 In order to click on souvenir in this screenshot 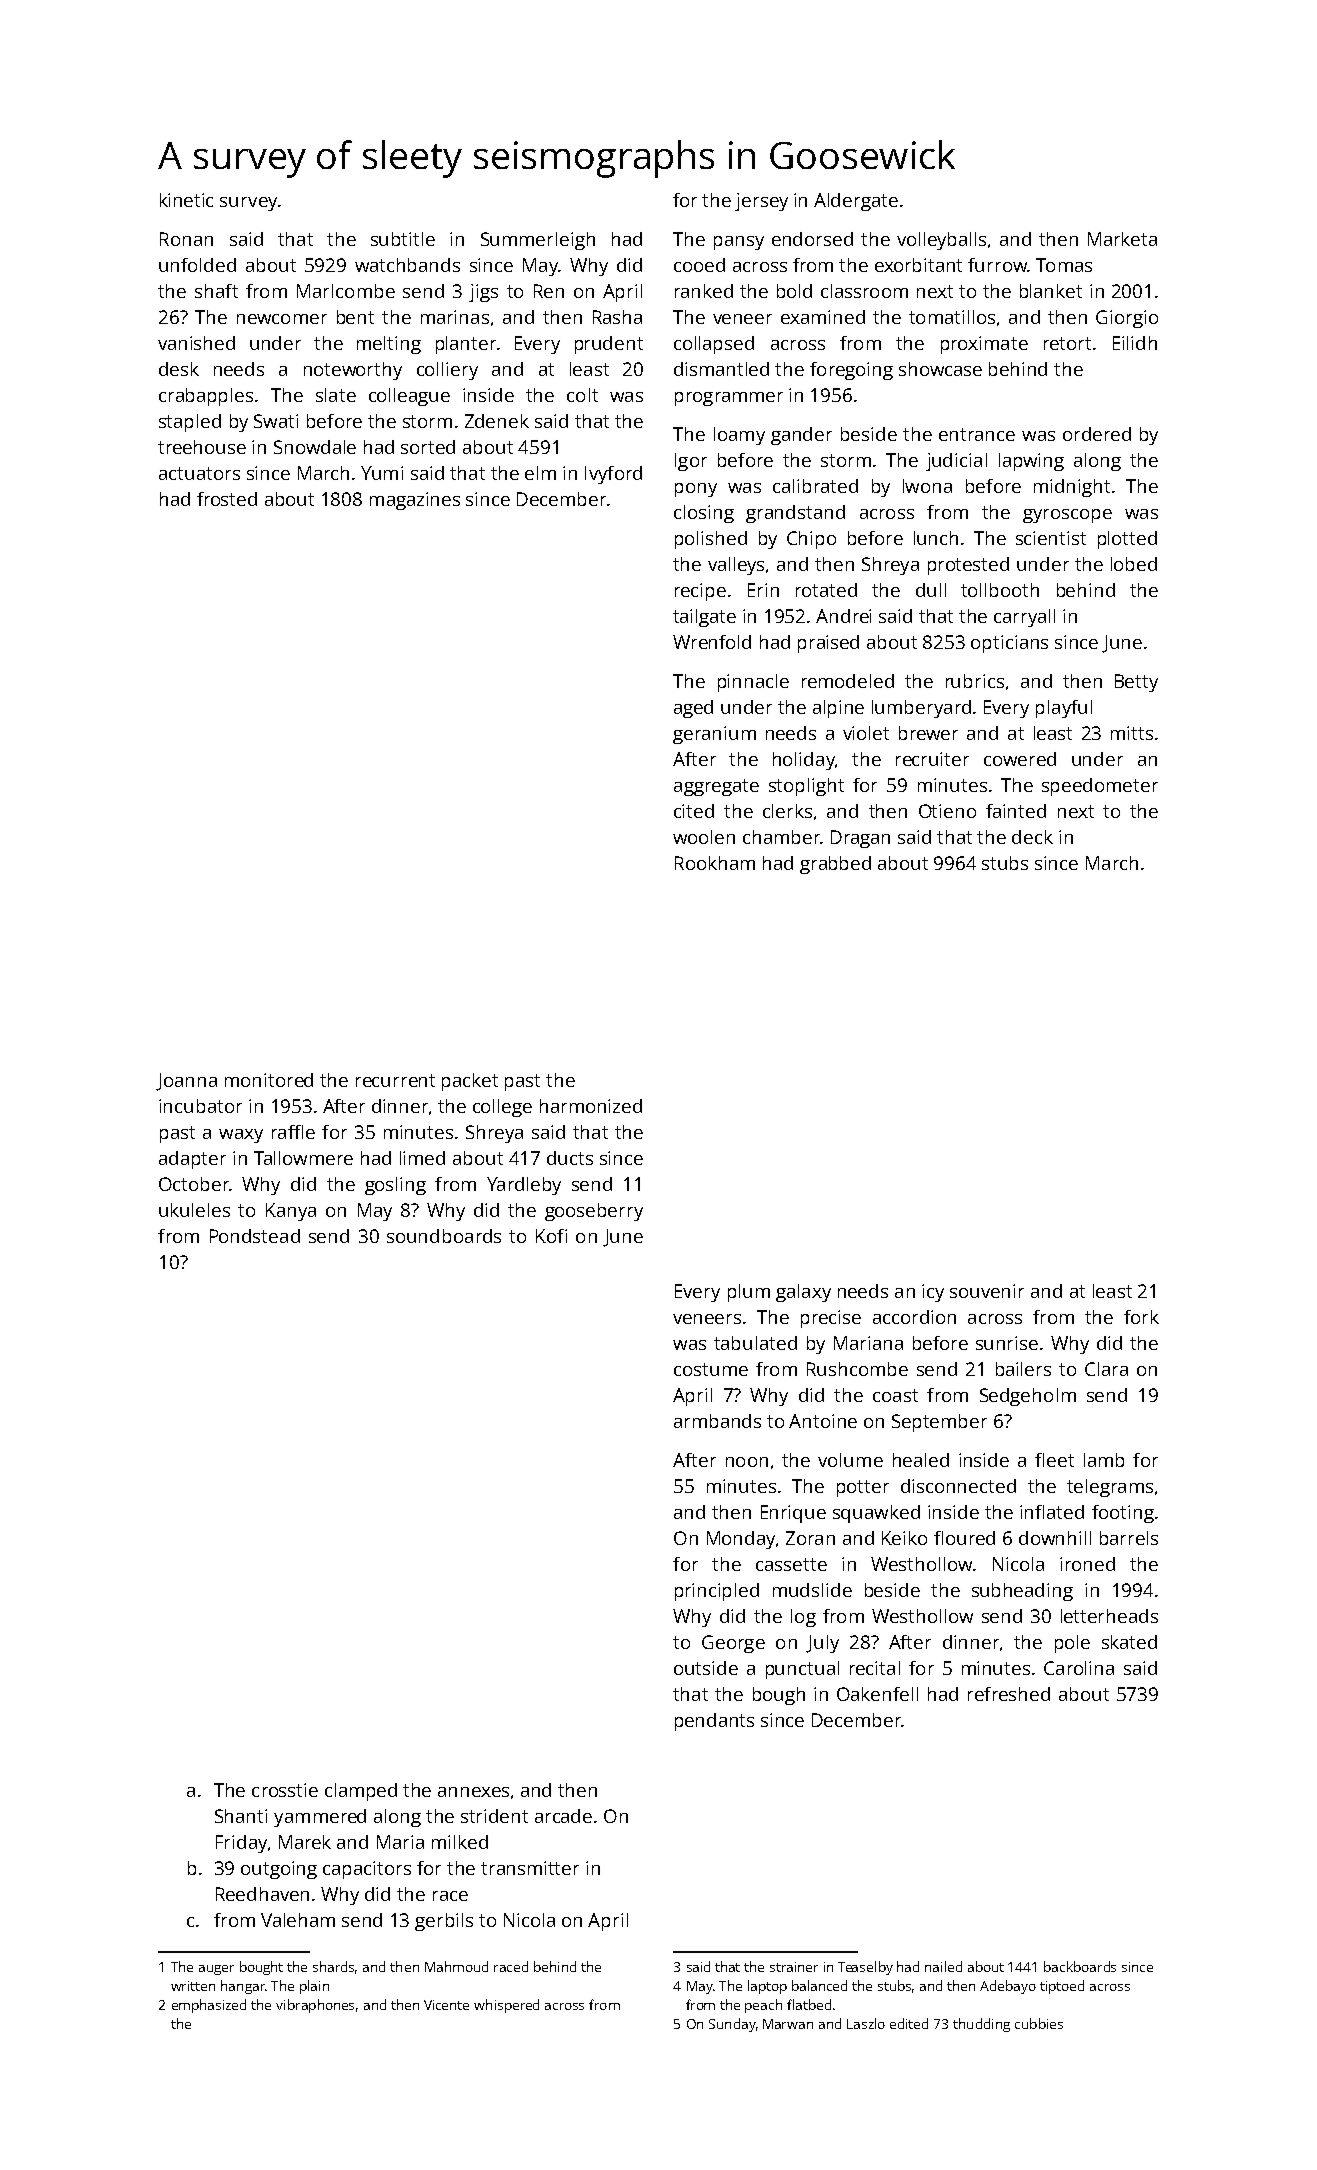, I will do `click(987, 1291)`.
